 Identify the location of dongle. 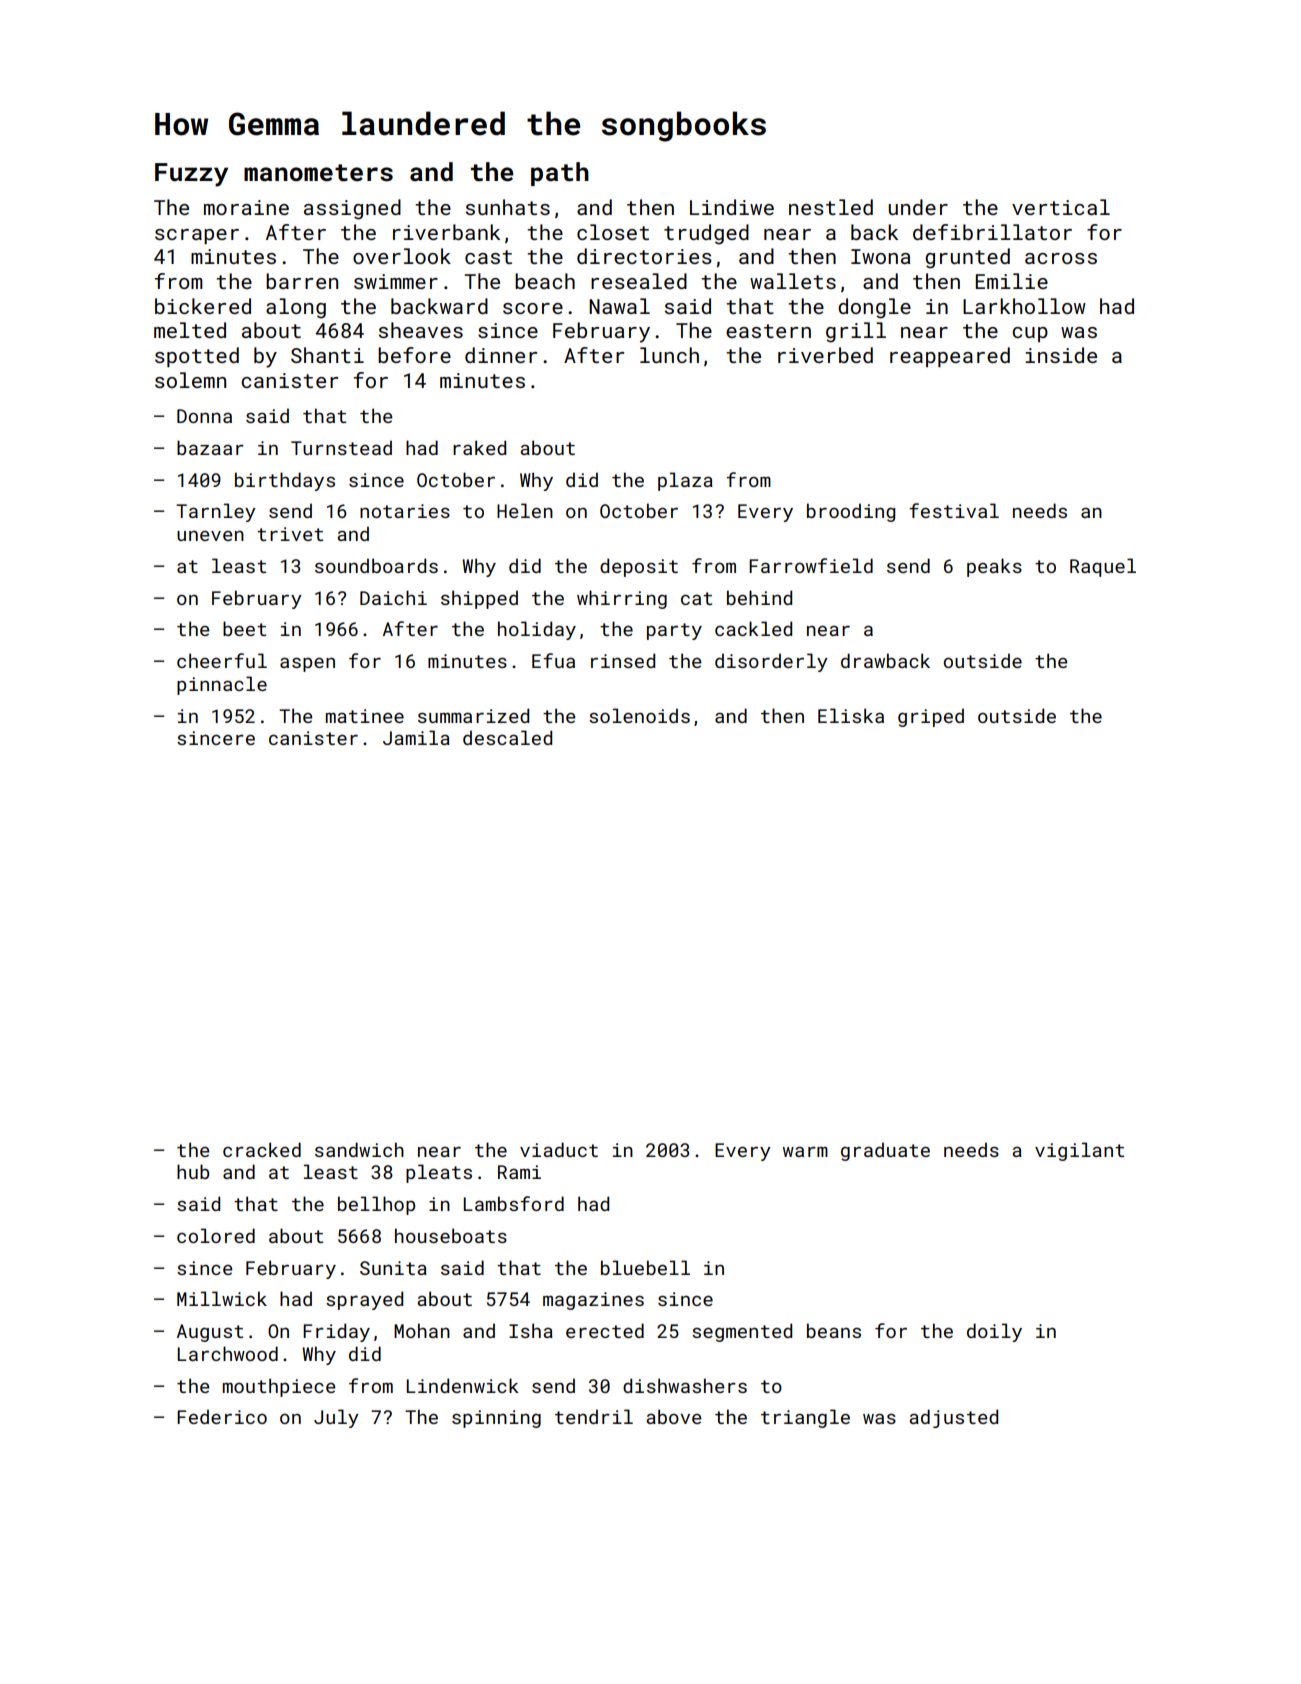
(874, 308).
